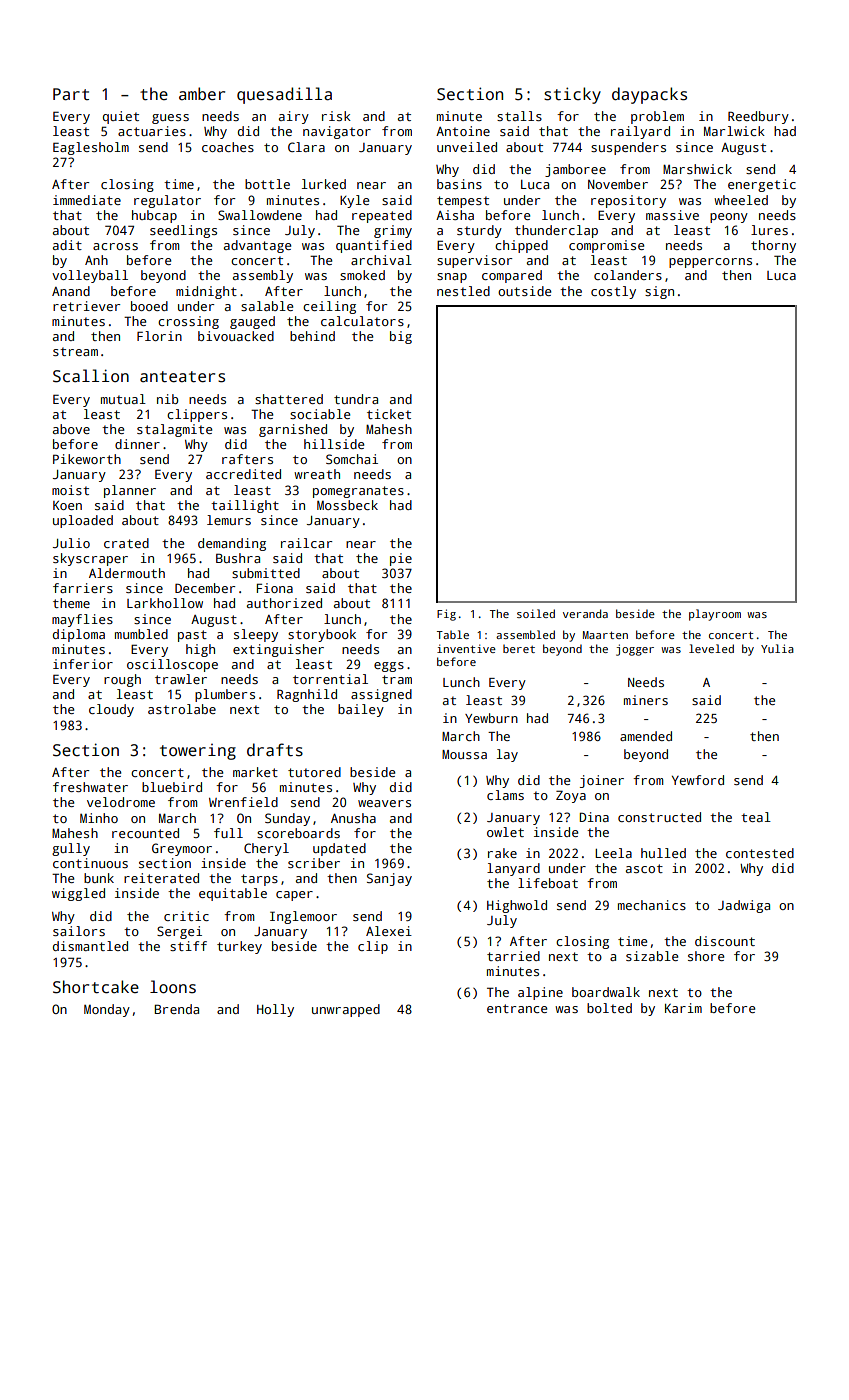  What do you see at coordinates (356, 399) in the image?
I see `tundra` at bounding box center [356, 399].
